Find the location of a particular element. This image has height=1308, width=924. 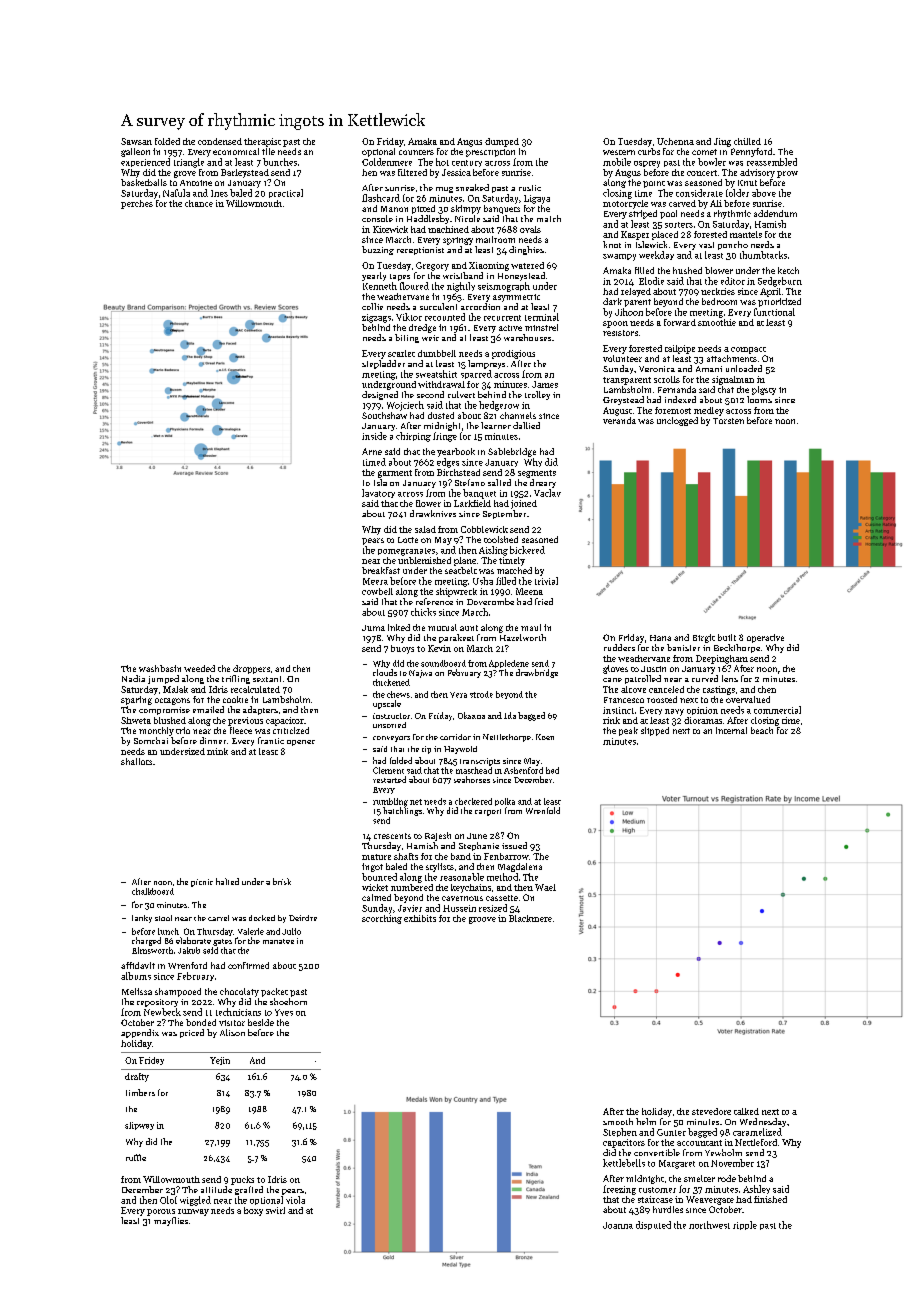

Meera is located at coordinates (375, 581).
